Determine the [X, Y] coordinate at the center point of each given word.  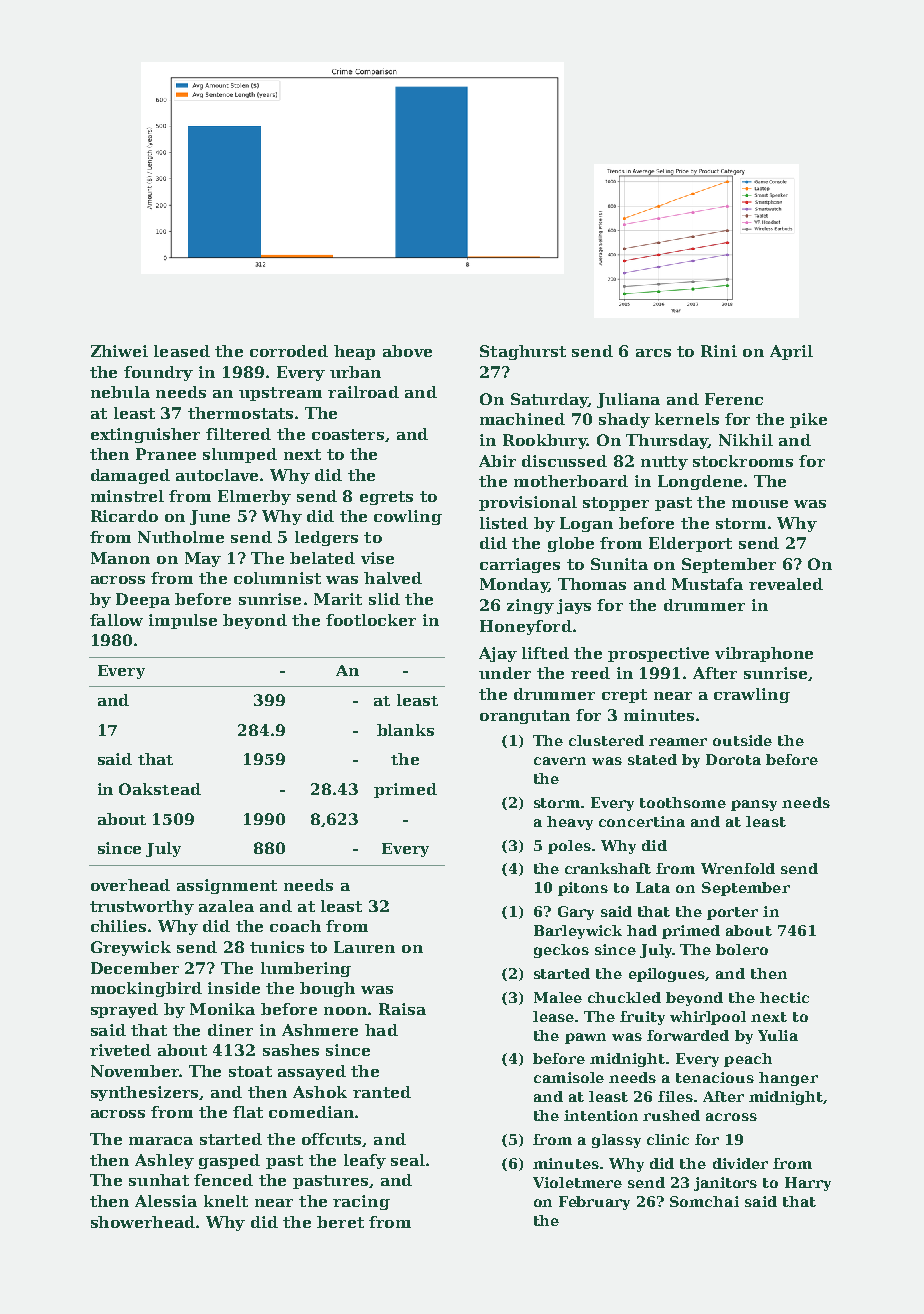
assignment [227, 886]
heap [354, 352]
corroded [289, 351]
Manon [120, 558]
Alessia [166, 1201]
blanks [405, 730]
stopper [616, 504]
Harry [808, 1184]
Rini [719, 351]
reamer [678, 742]
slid [384, 599]
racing [361, 1202]
